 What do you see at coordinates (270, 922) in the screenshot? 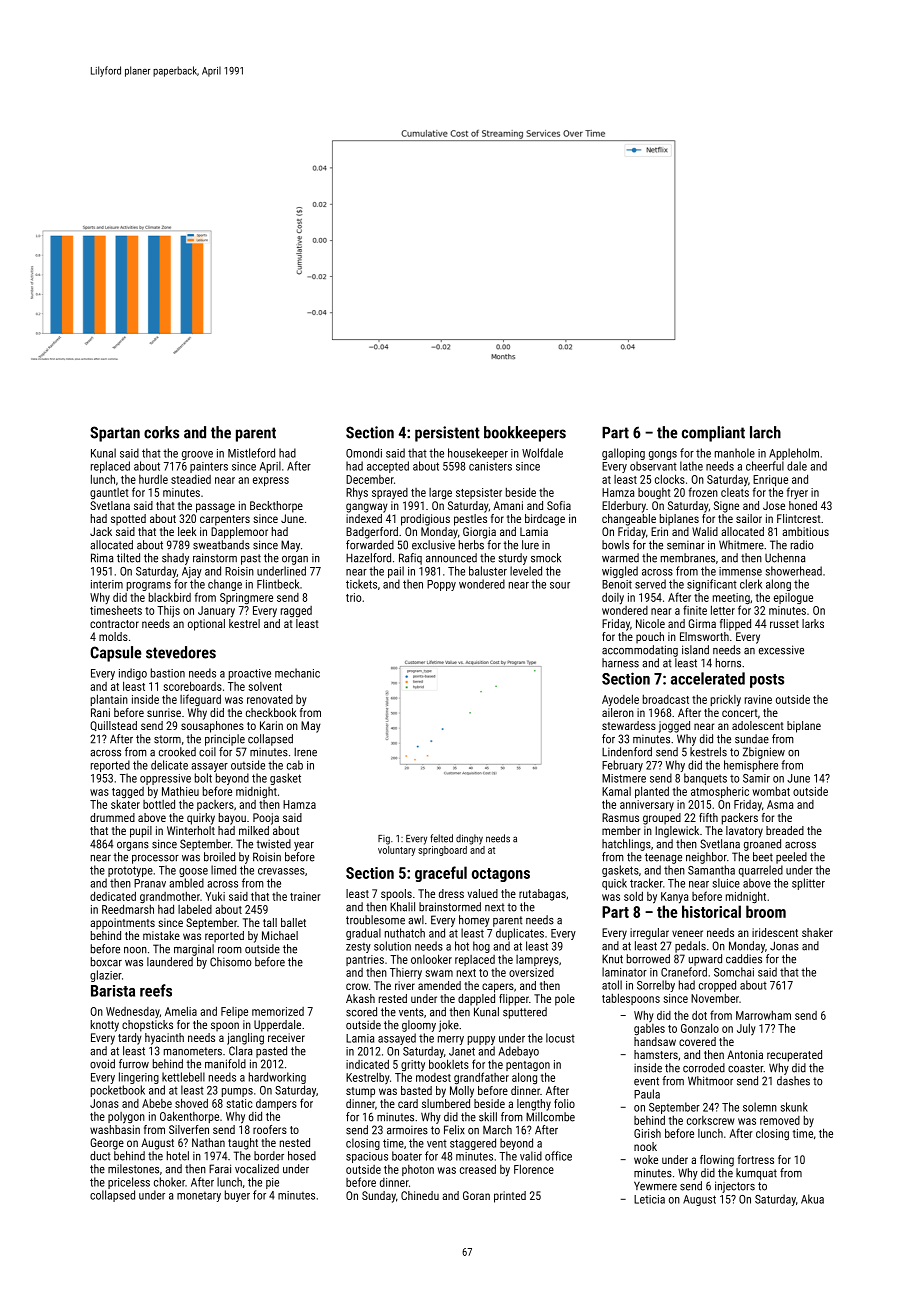
I see `tall` at bounding box center [270, 922].
